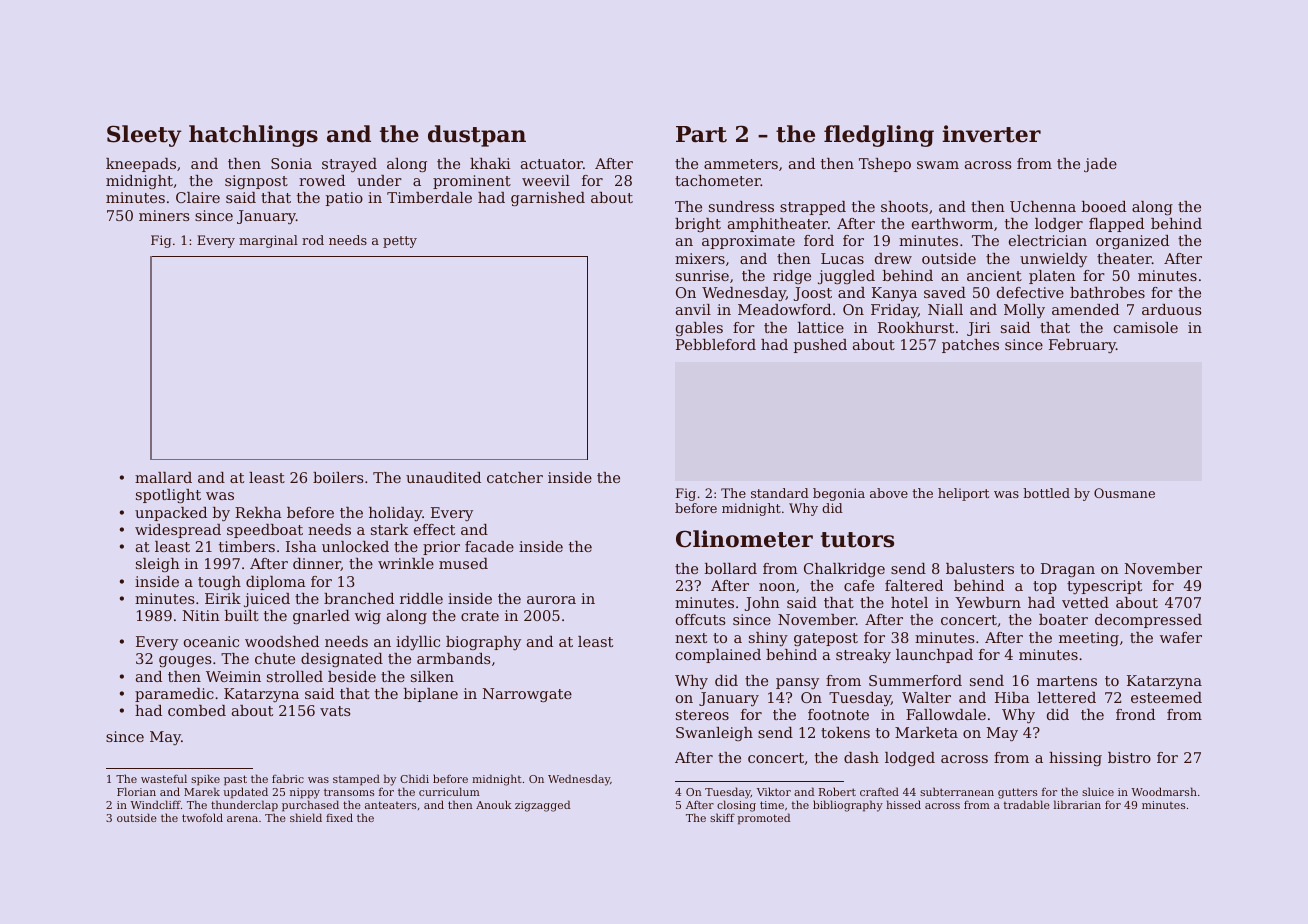 This screenshot has height=924, width=1308. Describe the element at coordinates (1107, 292) in the screenshot. I see `bathrobes` at that location.
